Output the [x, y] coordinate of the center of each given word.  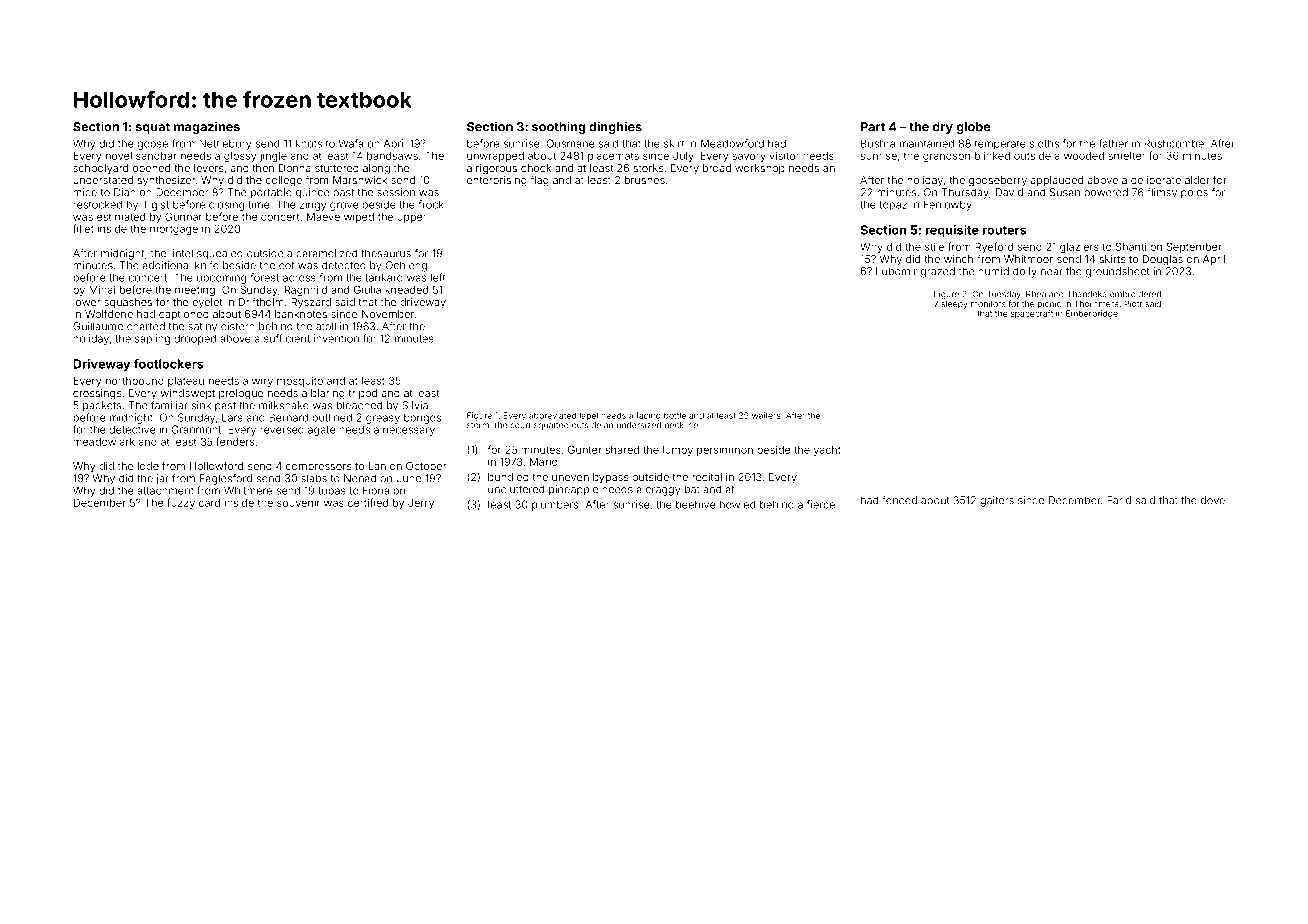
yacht [827, 451]
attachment [165, 491]
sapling [152, 339]
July [683, 157]
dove [1213, 500]
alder [1197, 180]
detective [132, 429]
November [388, 314]
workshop [760, 169]
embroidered [1135, 294]
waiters [766, 415]
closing [226, 205]
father [1113, 143]
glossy [240, 157]
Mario [544, 462]
